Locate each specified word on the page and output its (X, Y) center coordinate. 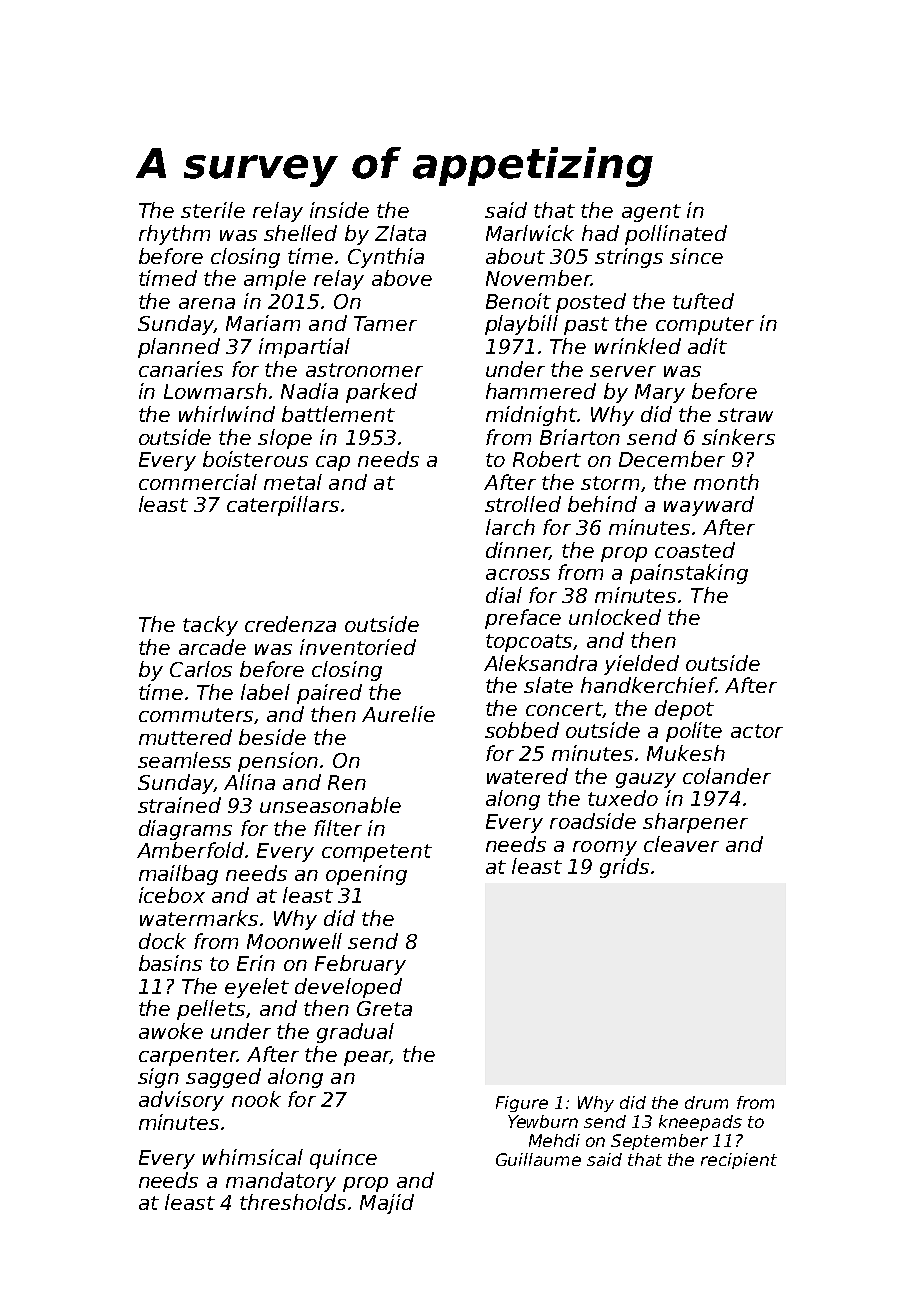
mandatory (281, 1182)
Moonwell (294, 941)
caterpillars (283, 506)
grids (624, 868)
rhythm (174, 235)
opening (366, 875)
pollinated (676, 235)
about (515, 256)
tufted (703, 301)
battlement (338, 414)
